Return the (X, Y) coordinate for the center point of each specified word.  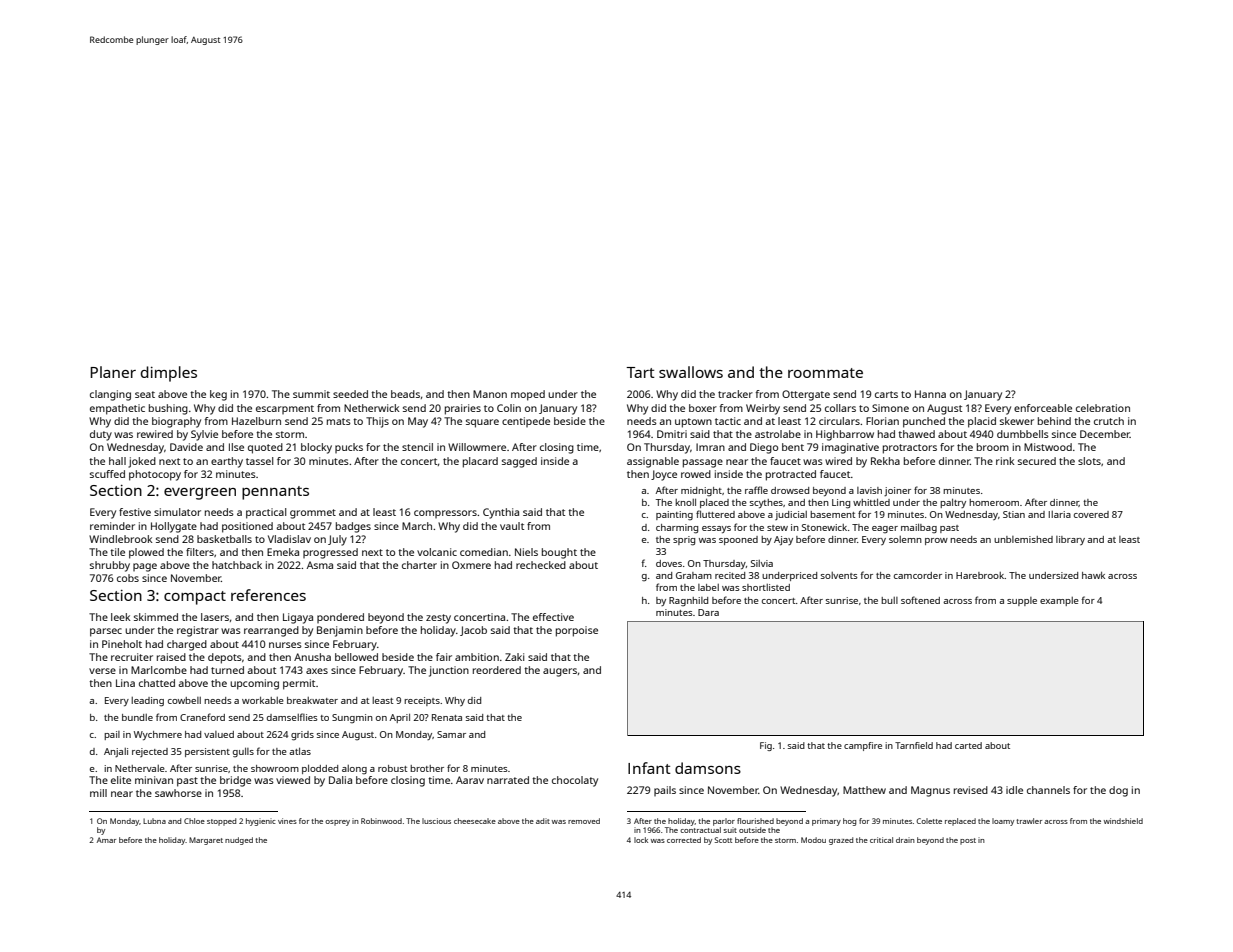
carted (968, 745)
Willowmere (477, 447)
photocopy (155, 475)
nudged (239, 841)
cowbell (184, 700)
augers (560, 672)
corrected (684, 840)
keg (218, 395)
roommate (825, 373)
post (968, 841)
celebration (1103, 408)
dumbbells (1023, 434)
